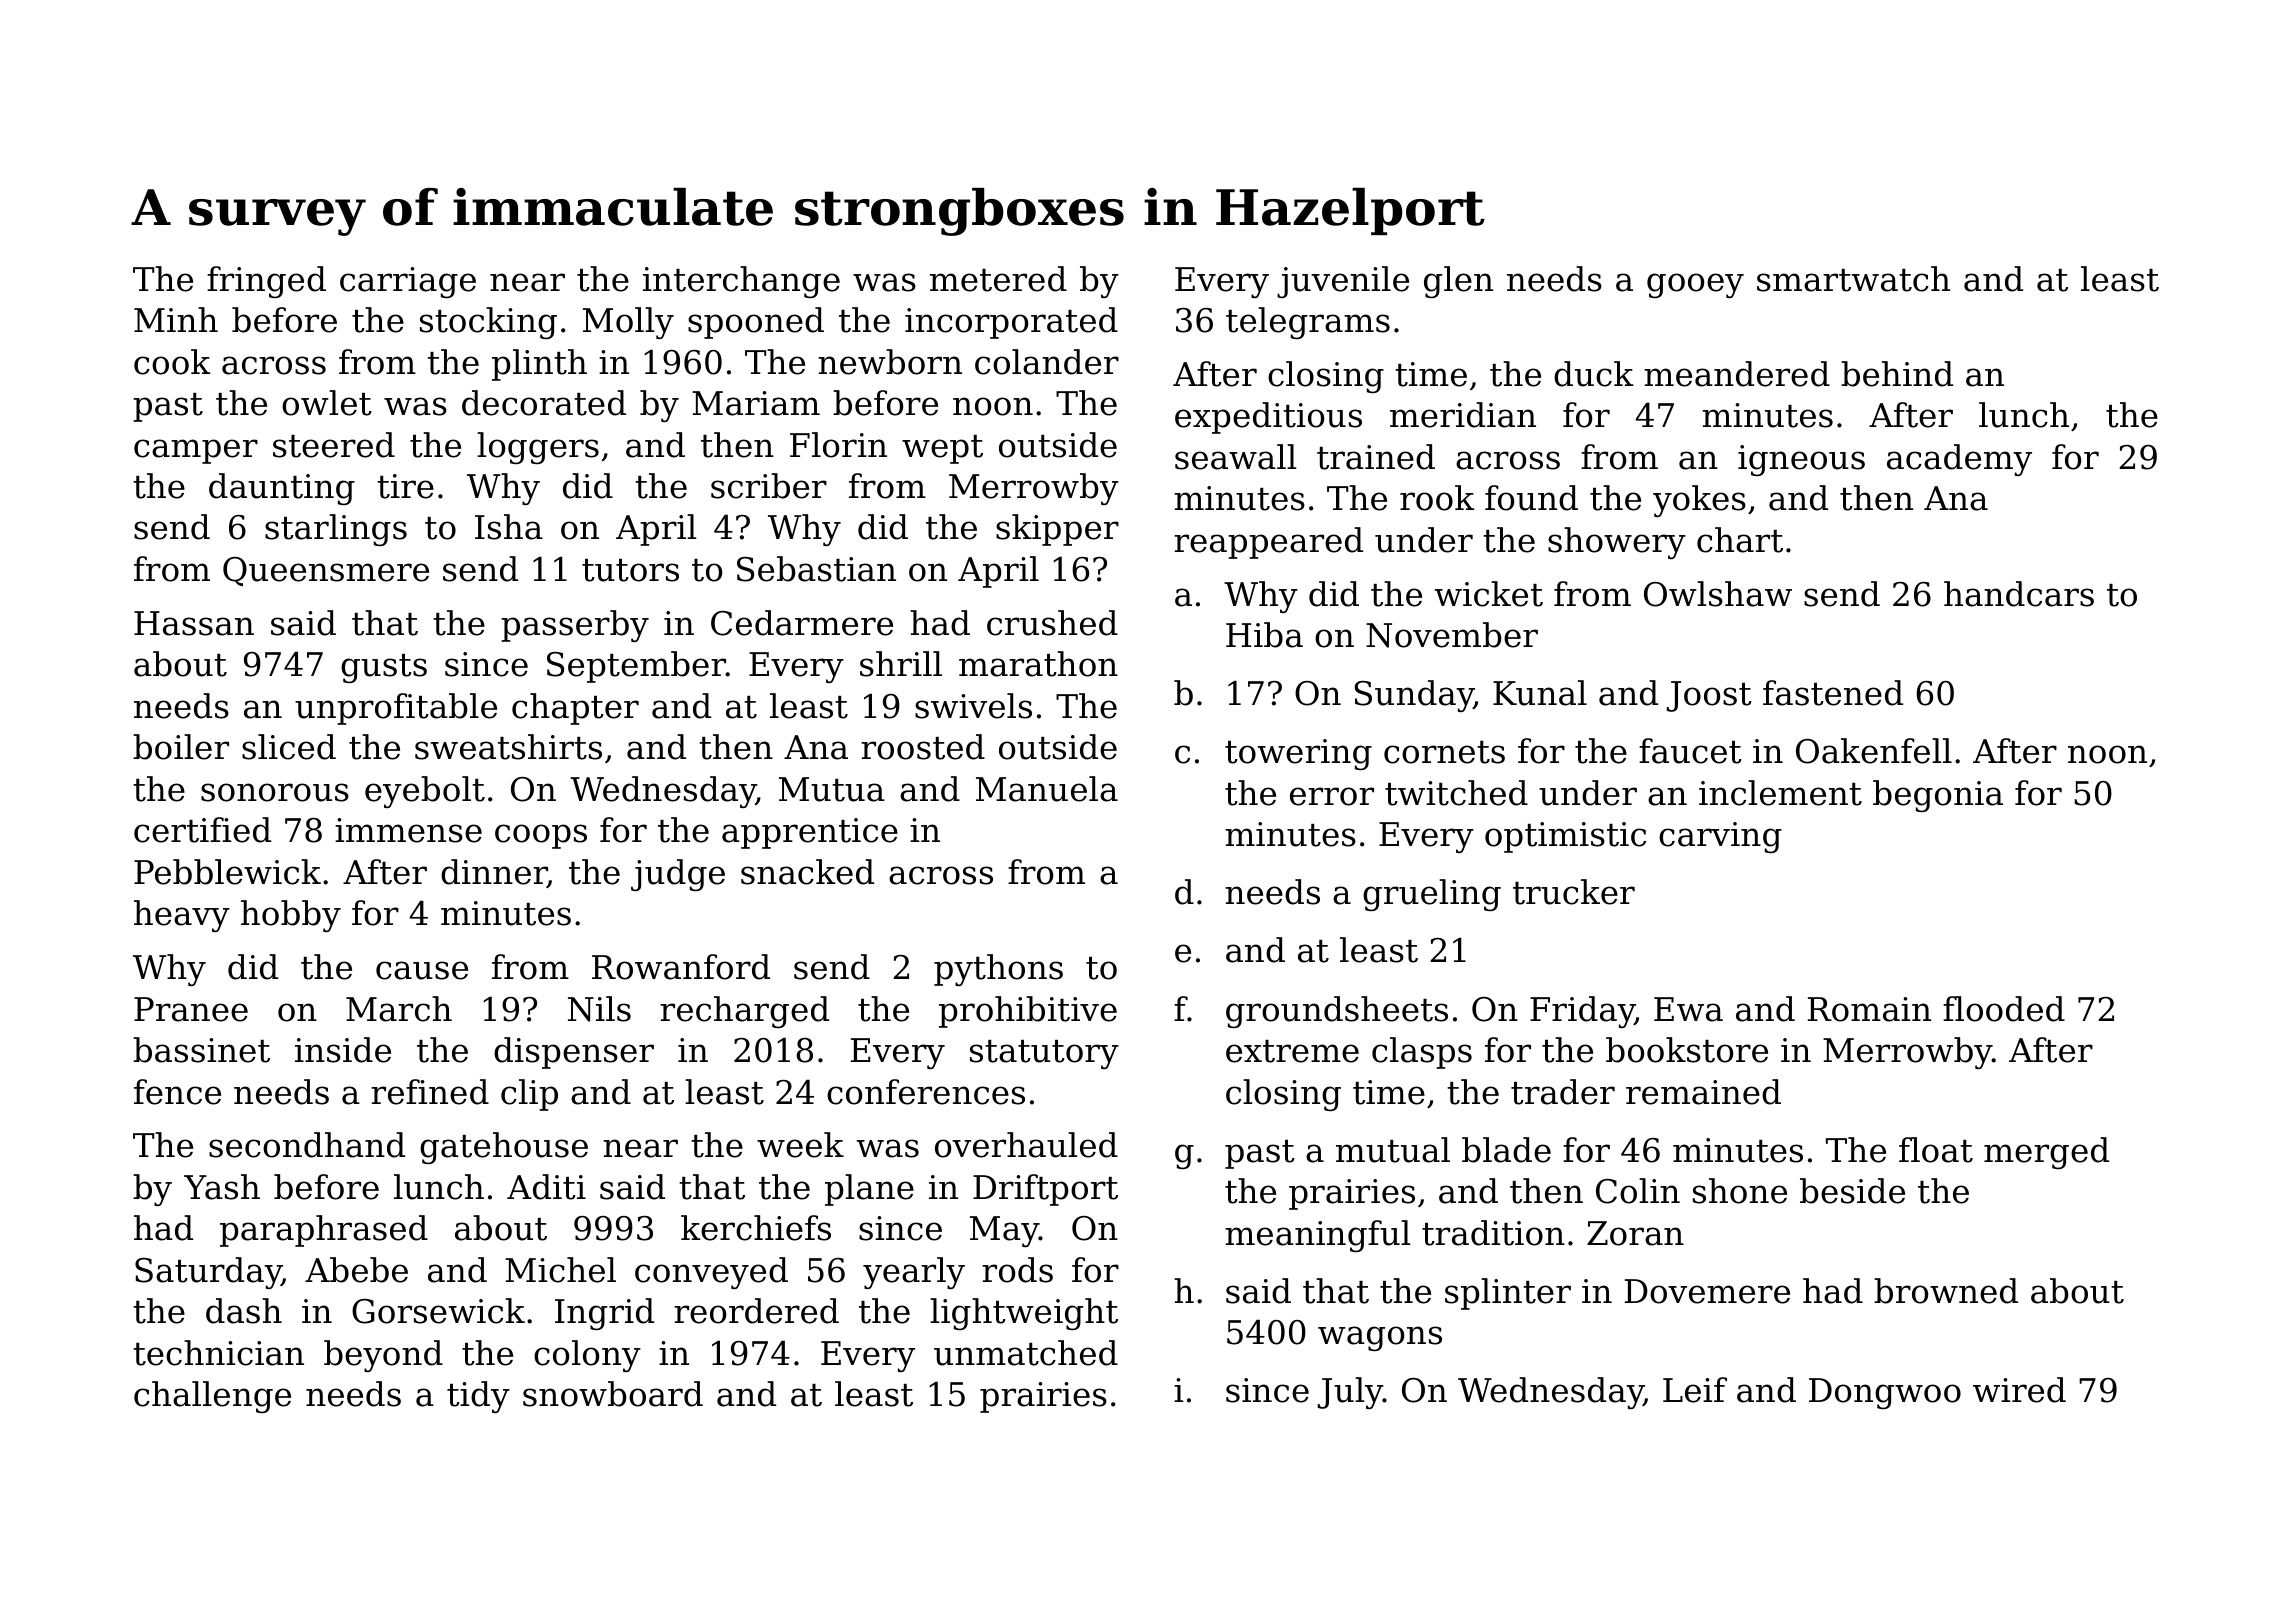 Image resolution: width=2292 pixels, height=1620 pixels. Describe the element at coordinates (1853, 279) in the document. I see `smartwatch` at that location.
